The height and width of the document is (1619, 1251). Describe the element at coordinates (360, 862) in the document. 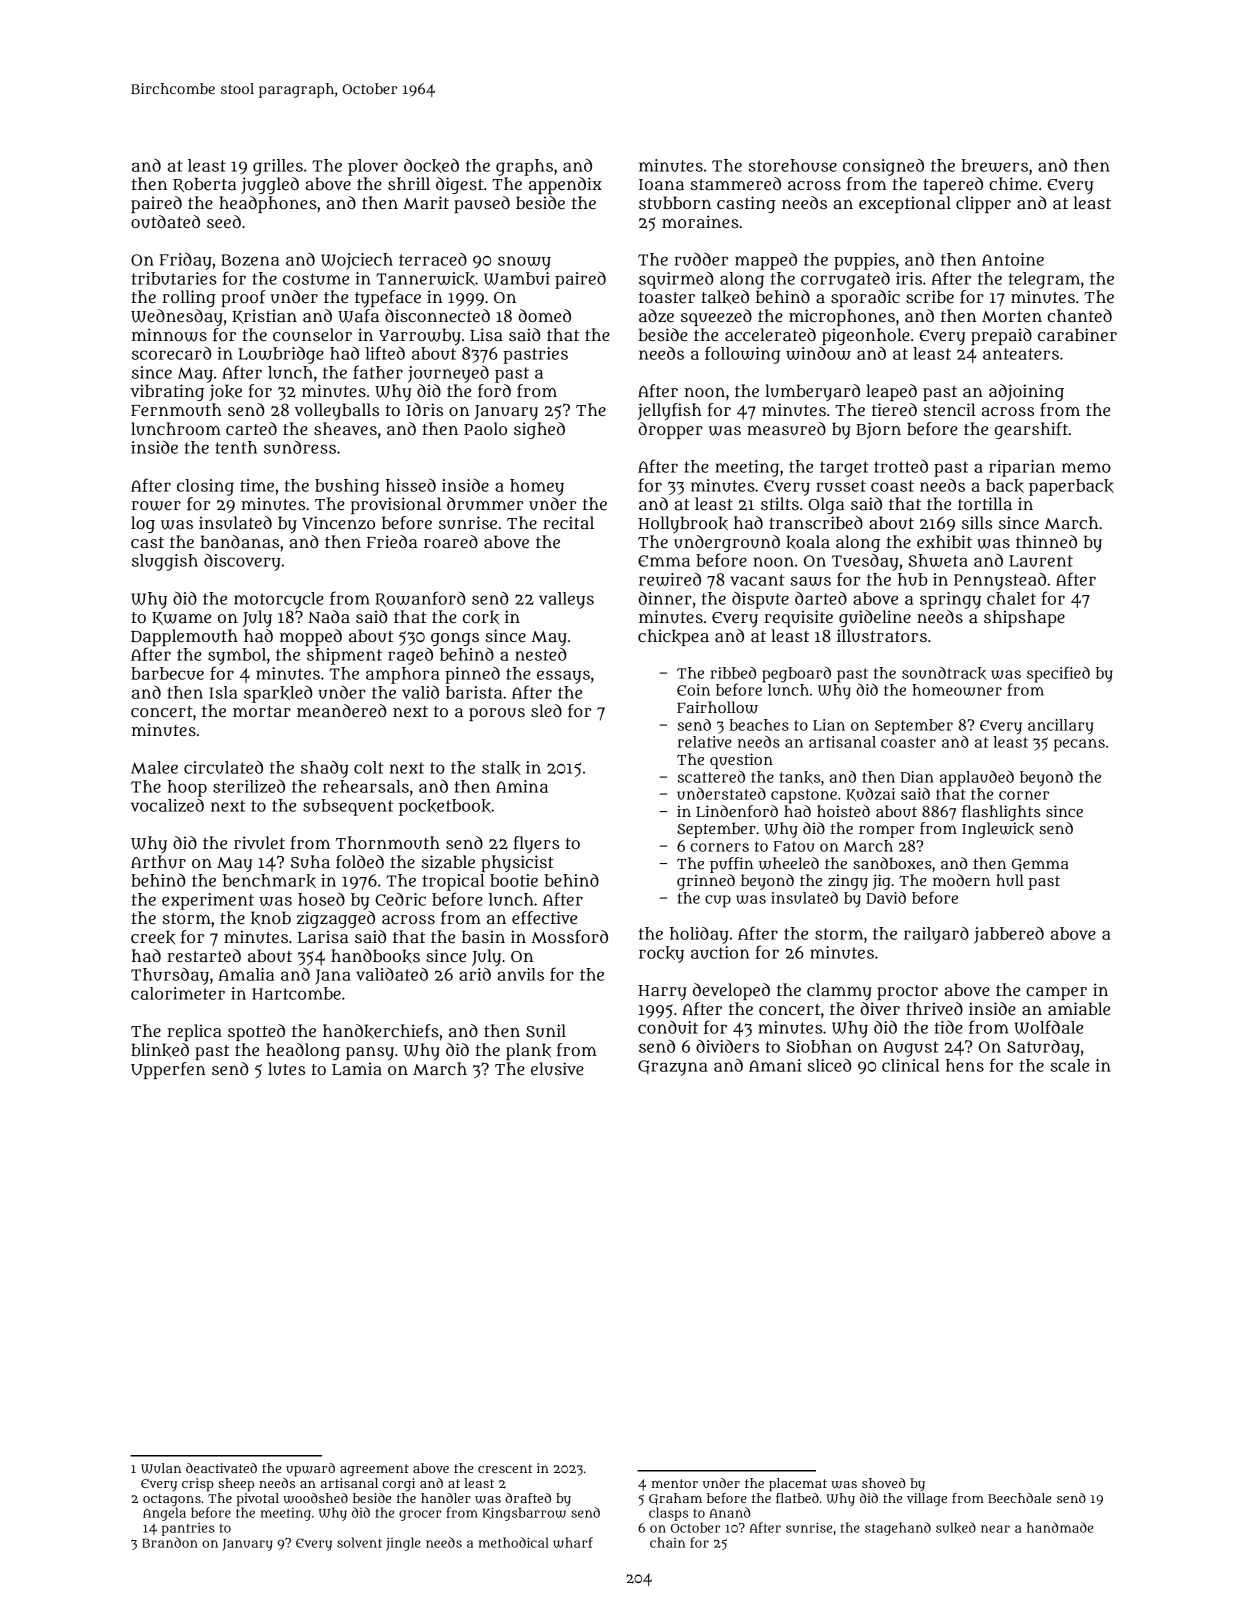

I see `folded` at that location.
